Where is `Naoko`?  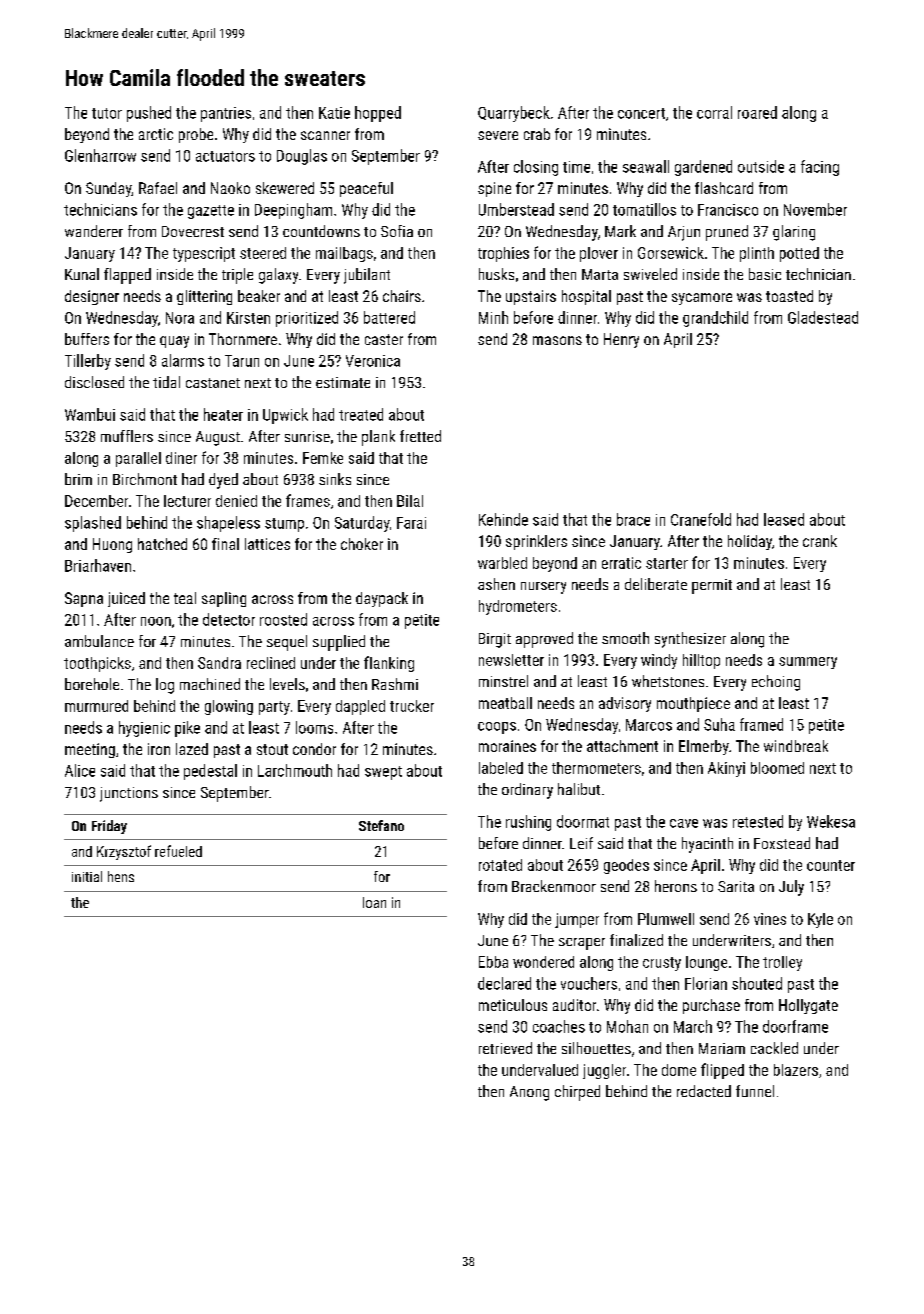 Naoko is located at coordinates (230, 188).
